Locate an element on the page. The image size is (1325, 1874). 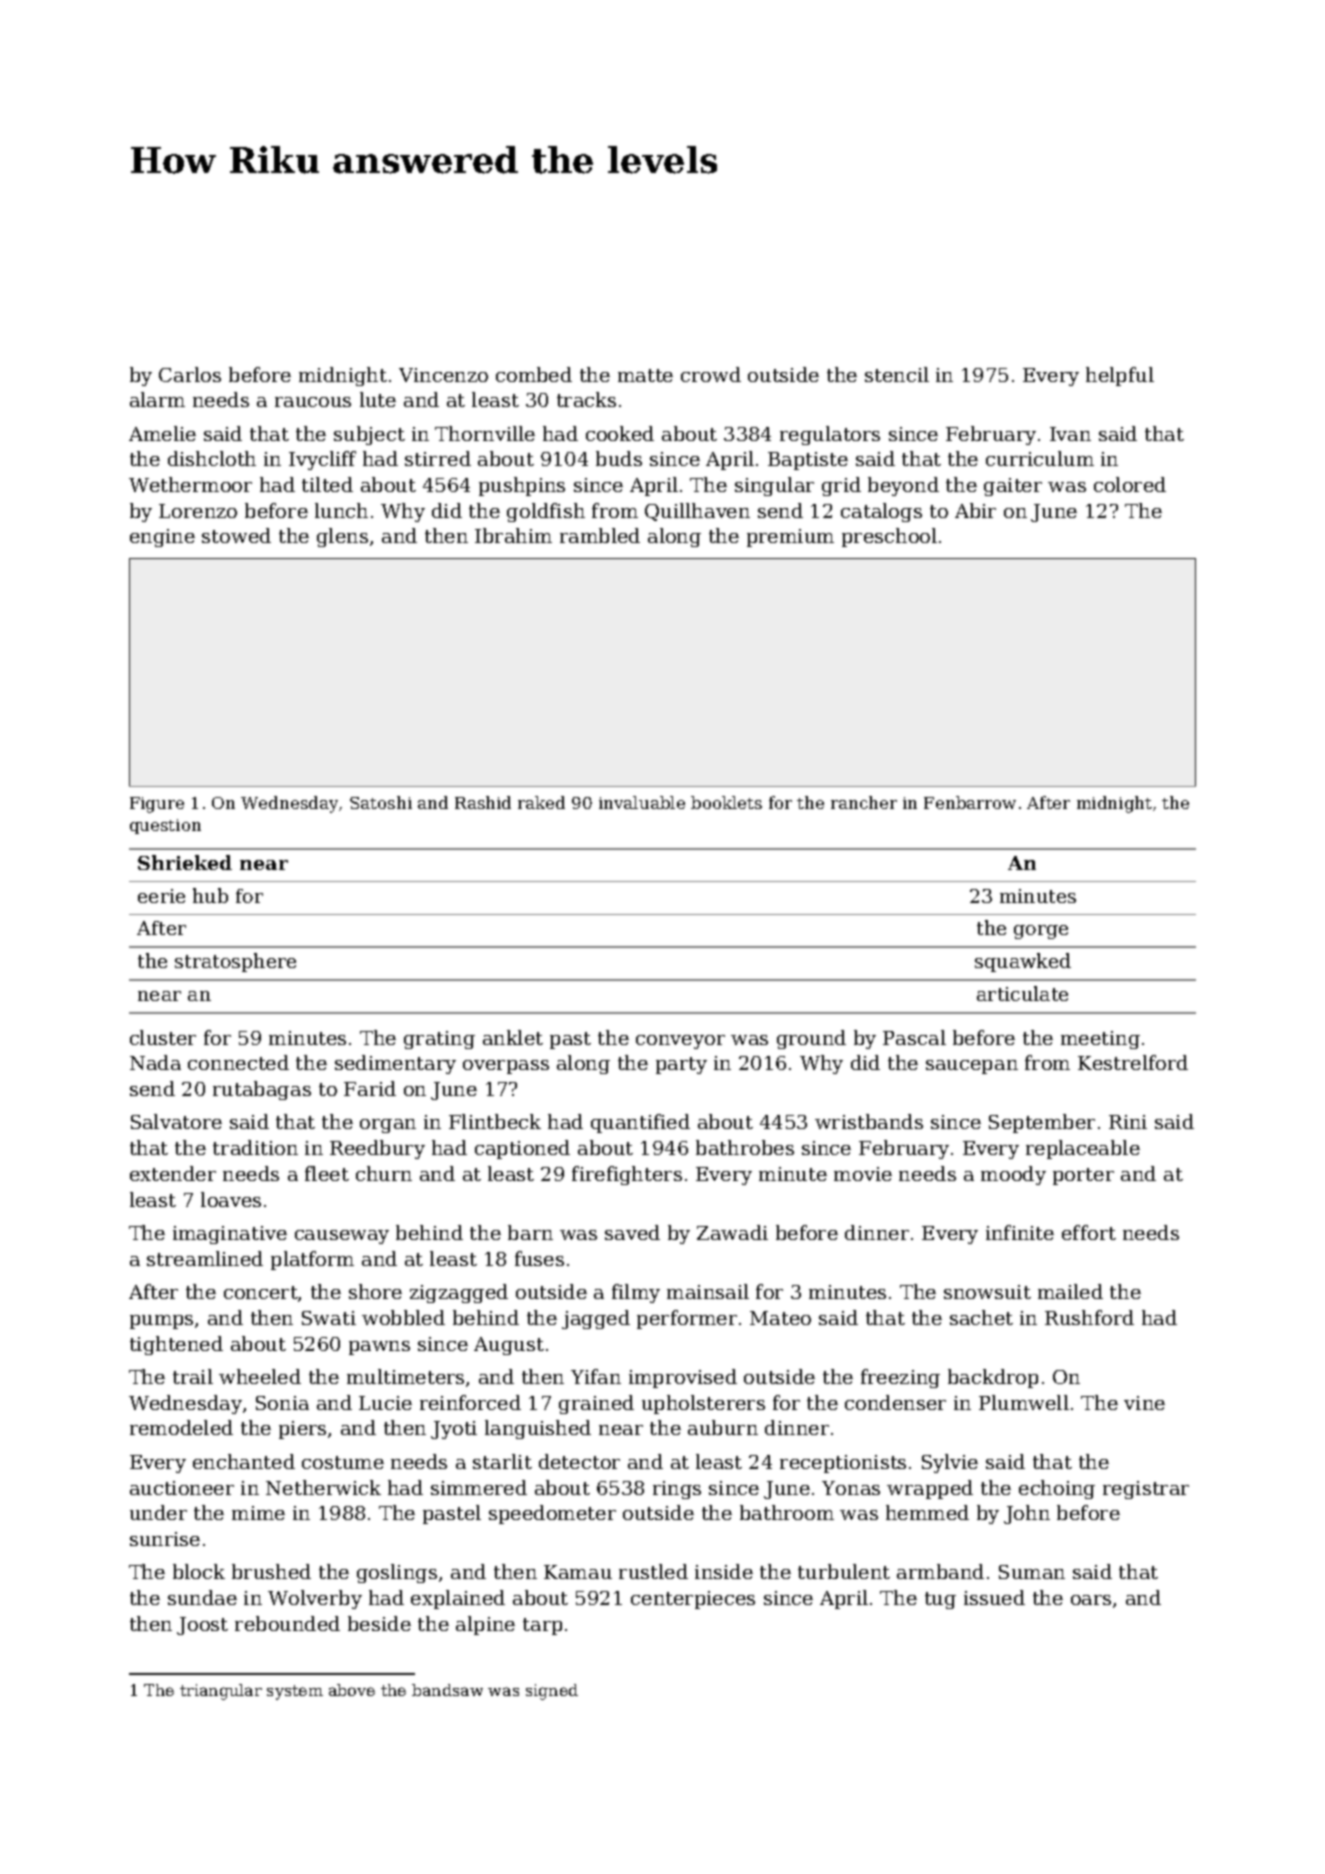
subject is located at coordinates (369, 435).
